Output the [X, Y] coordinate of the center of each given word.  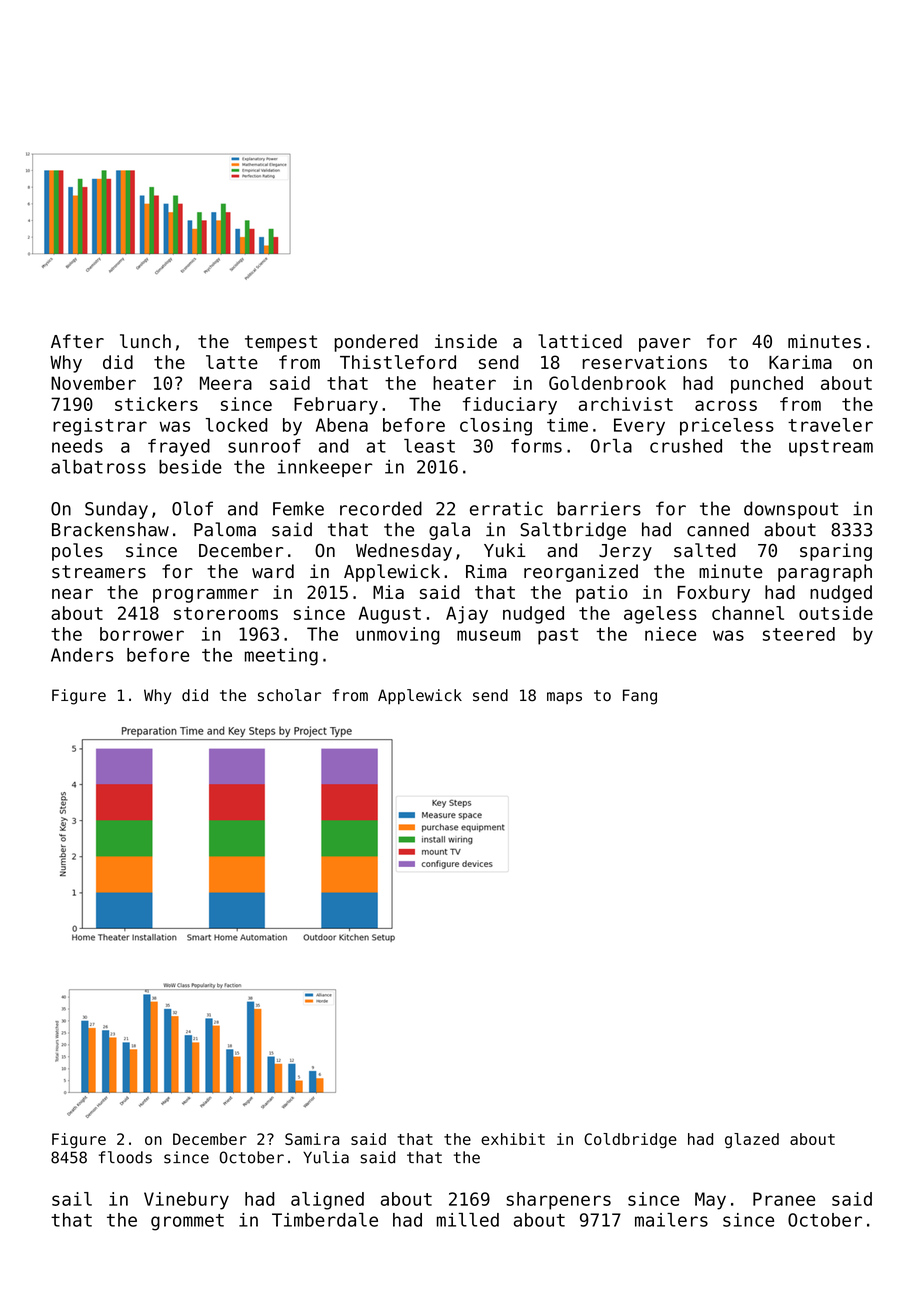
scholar [289, 695]
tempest [281, 343]
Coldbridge [630, 1141]
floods [125, 1157]
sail [72, 1199]
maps [564, 698]
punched [767, 385]
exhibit [513, 1139]
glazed [752, 1141]
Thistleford [398, 362]
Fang [640, 697]
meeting [281, 657]
